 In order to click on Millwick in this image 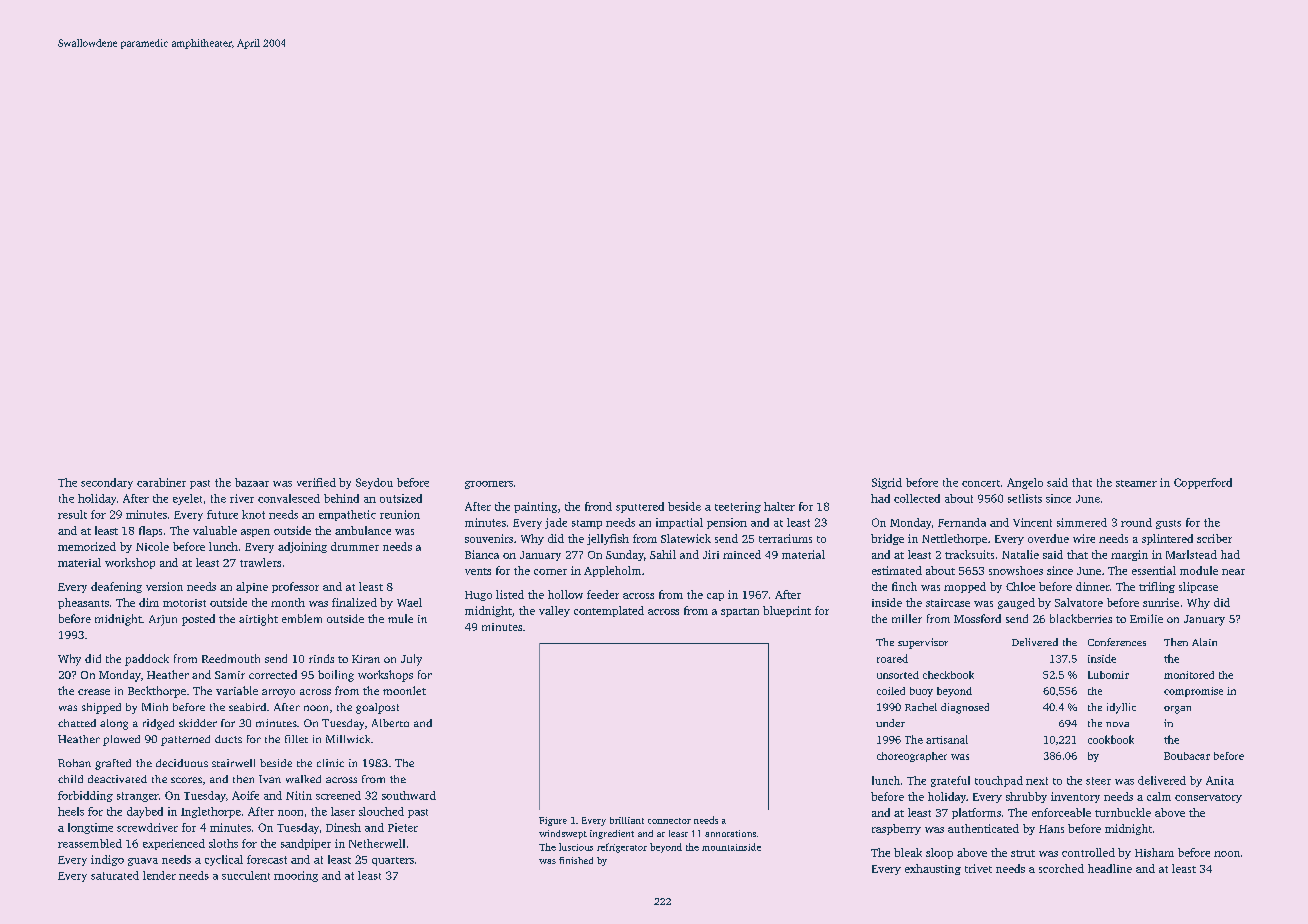, I will do `click(348, 739)`.
